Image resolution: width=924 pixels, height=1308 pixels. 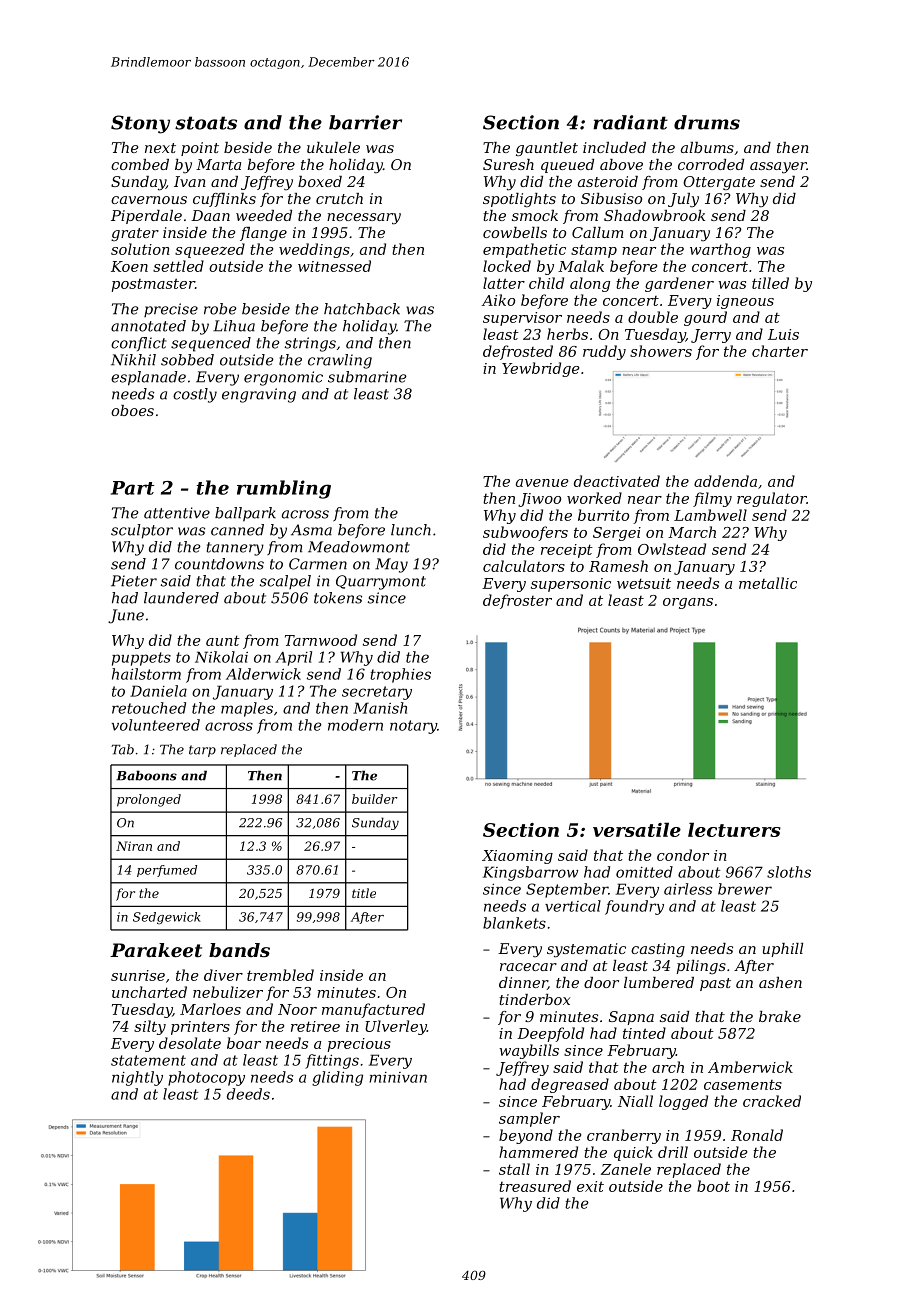 What do you see at coordinates (153, 285) in the screenshot?
I see `postmaster` at bounding box center [153, 285].
